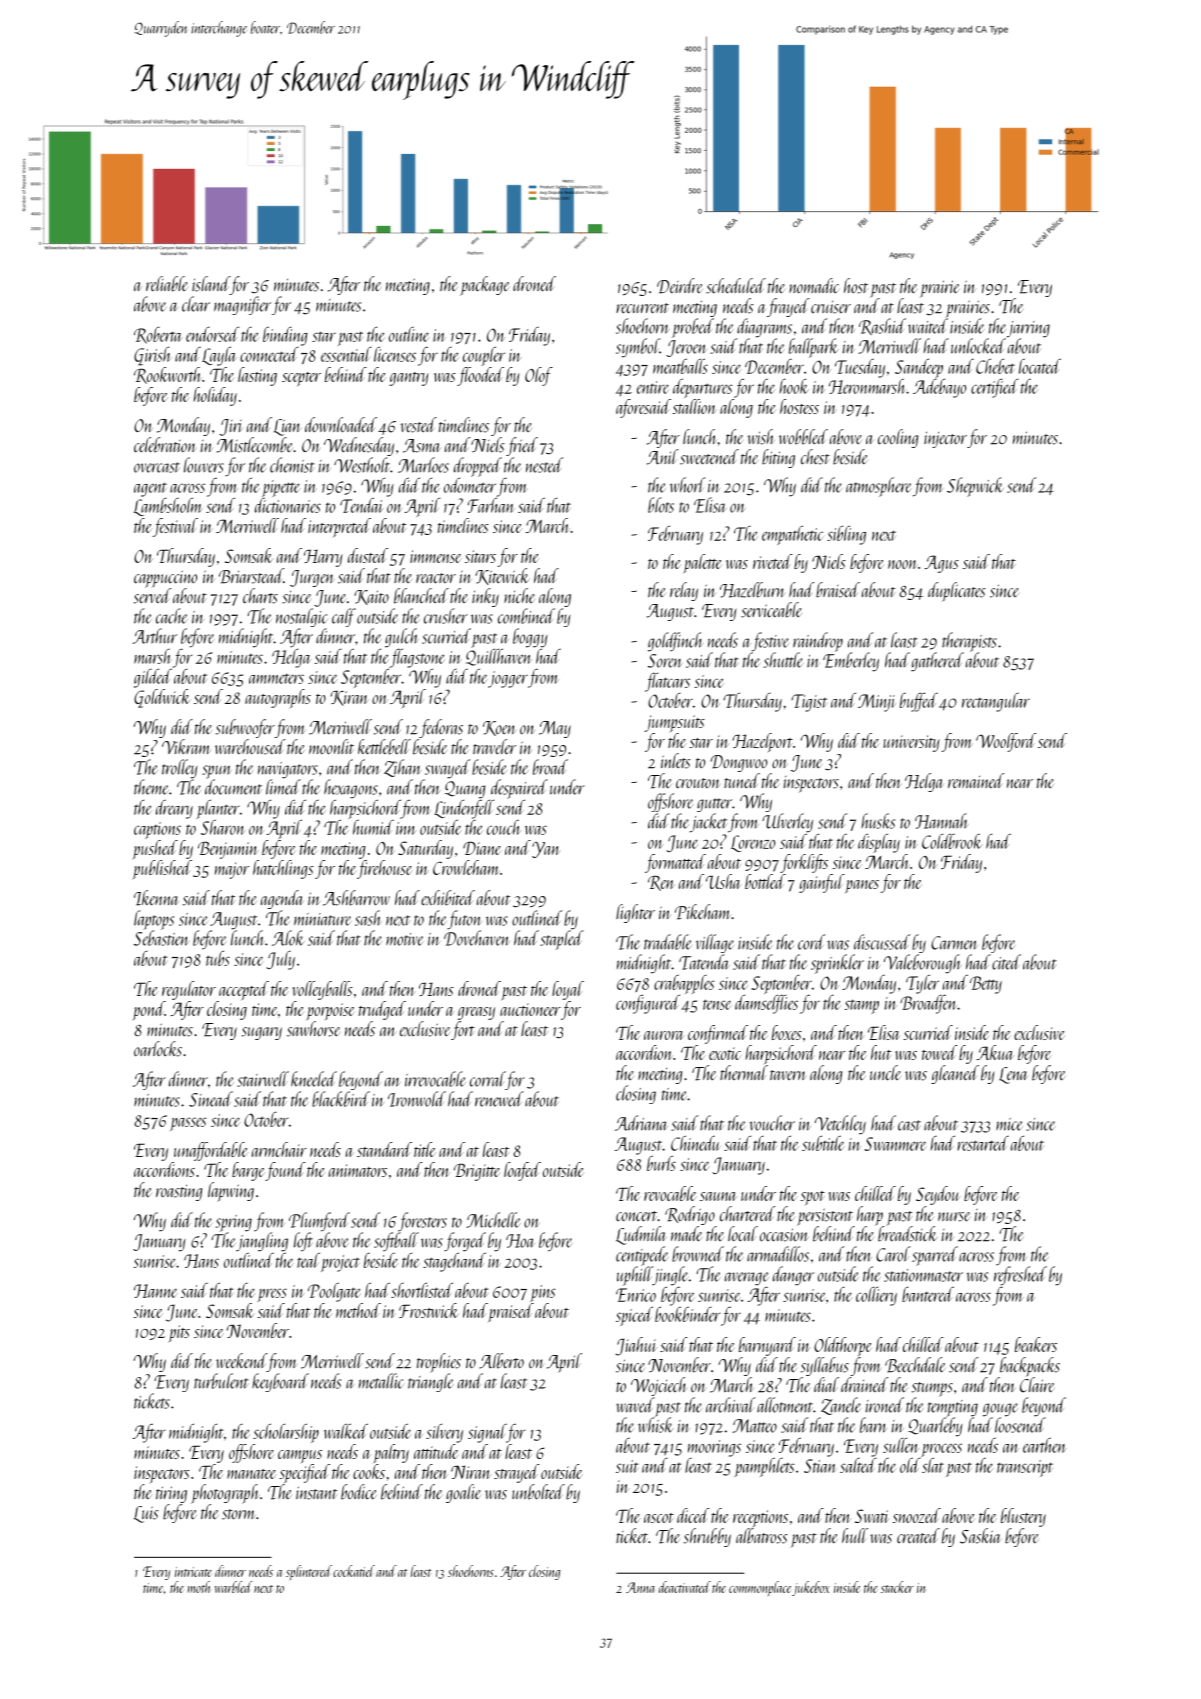 The height and width of the screenshot is (1699, 1201). What do you see at coordinates (339, 527) in the screenshot?
I see `interpreted` at bounding box center [339, 527].
